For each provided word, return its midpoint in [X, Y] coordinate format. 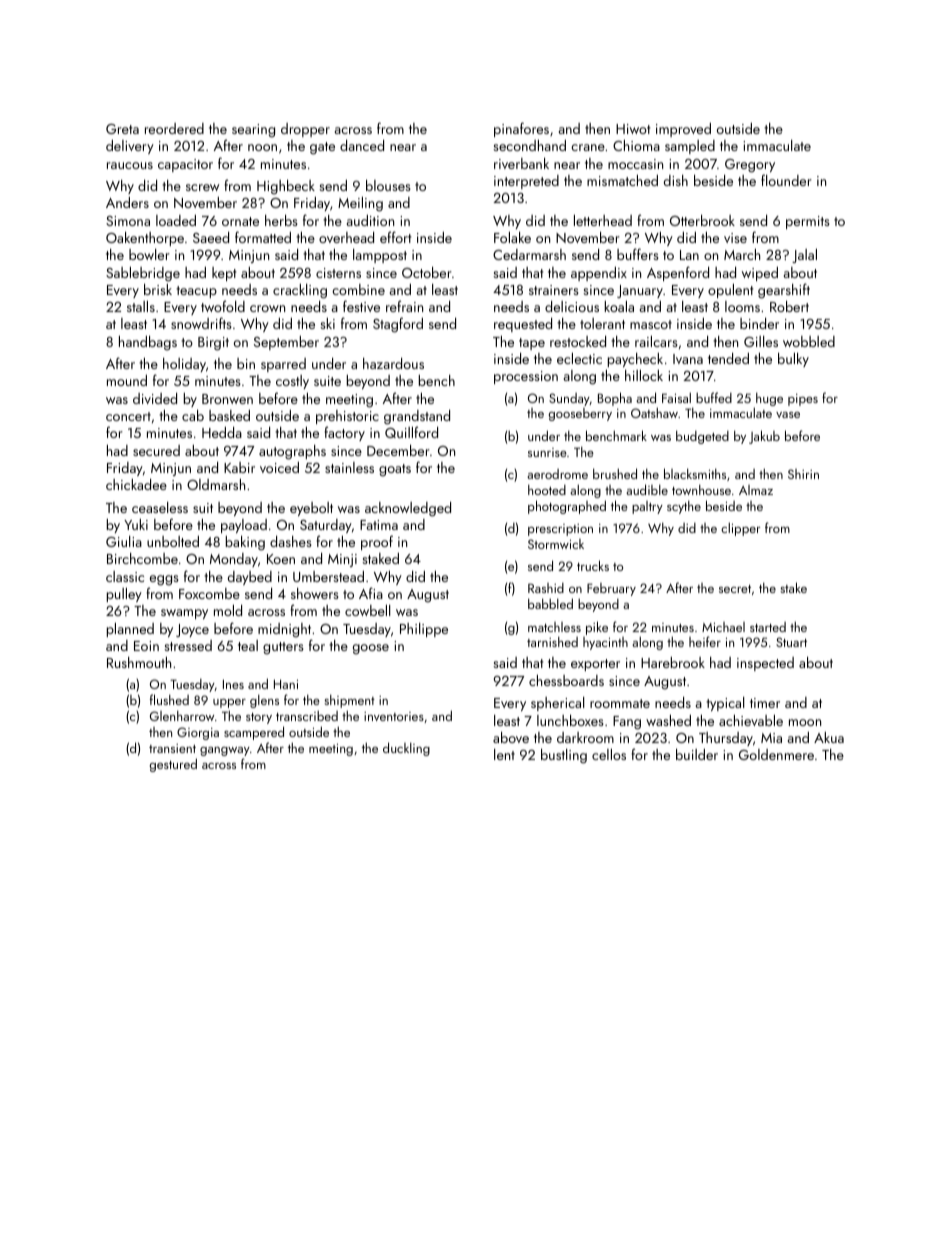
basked [229, 415]
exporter [595, 665]
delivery [130, 147]
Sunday [569, 399]
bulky [793, 360]
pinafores [521, 129]
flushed [169, 699]
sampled [690, 147]
